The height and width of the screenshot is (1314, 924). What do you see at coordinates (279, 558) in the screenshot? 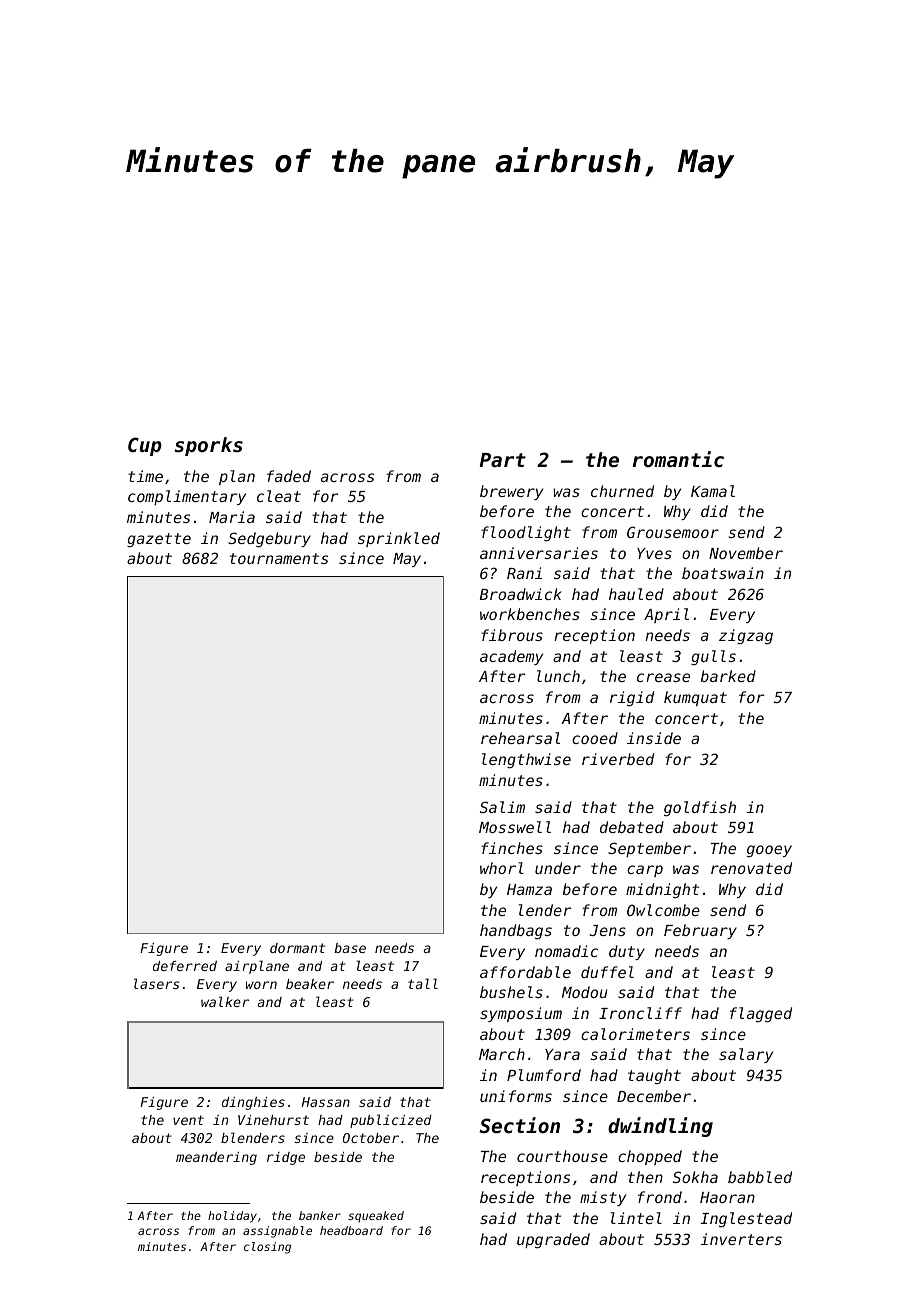
I see `tournaments` at bounding box center [279, 558].
